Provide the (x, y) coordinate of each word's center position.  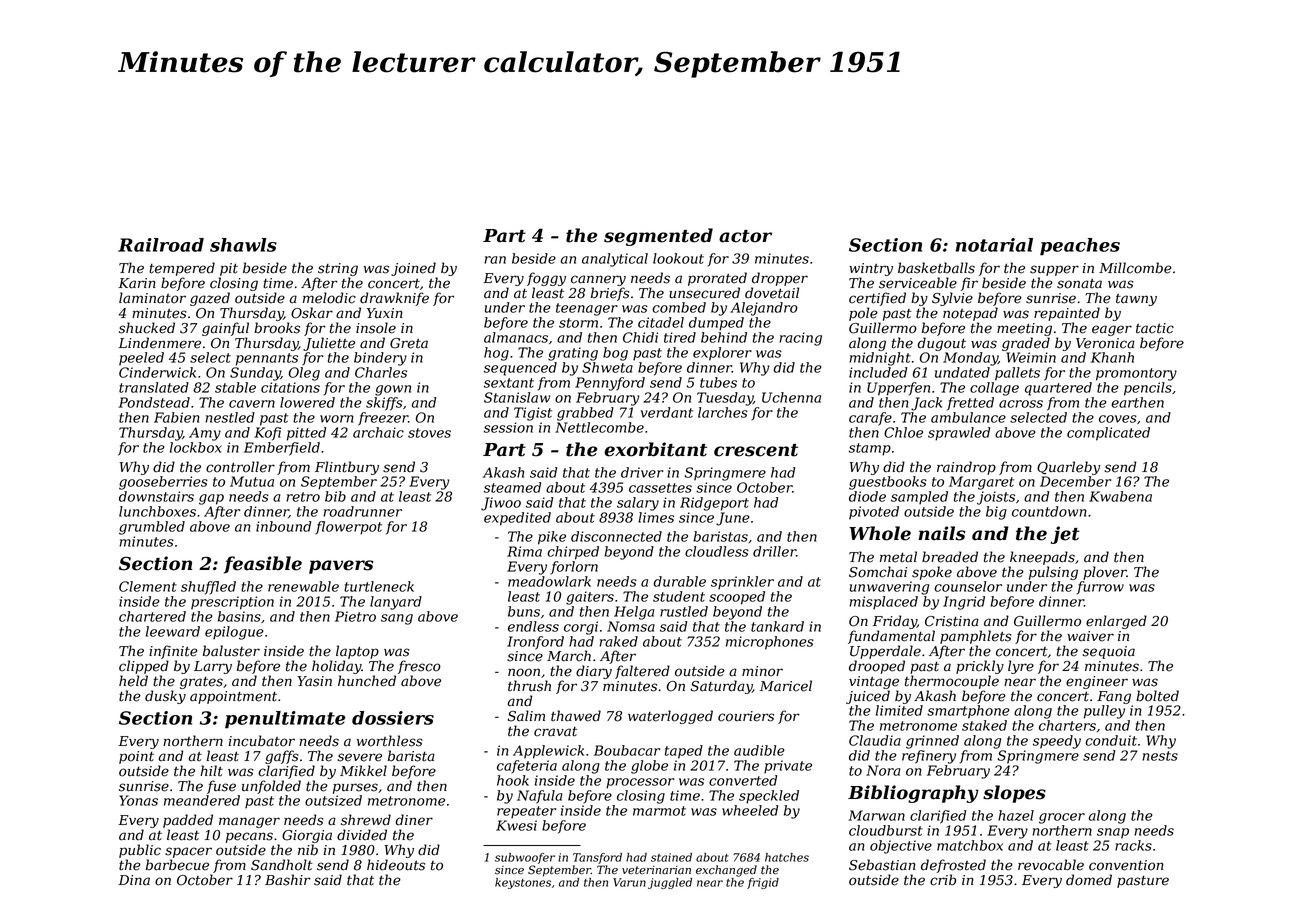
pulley (1104, 712)
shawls (243, 245)
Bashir (288, 880)
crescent (756, 450)
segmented (658, 237)
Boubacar (627, 750)
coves (1118, 419)
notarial (994, 245)
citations (290, 387)
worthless (390, 741)
